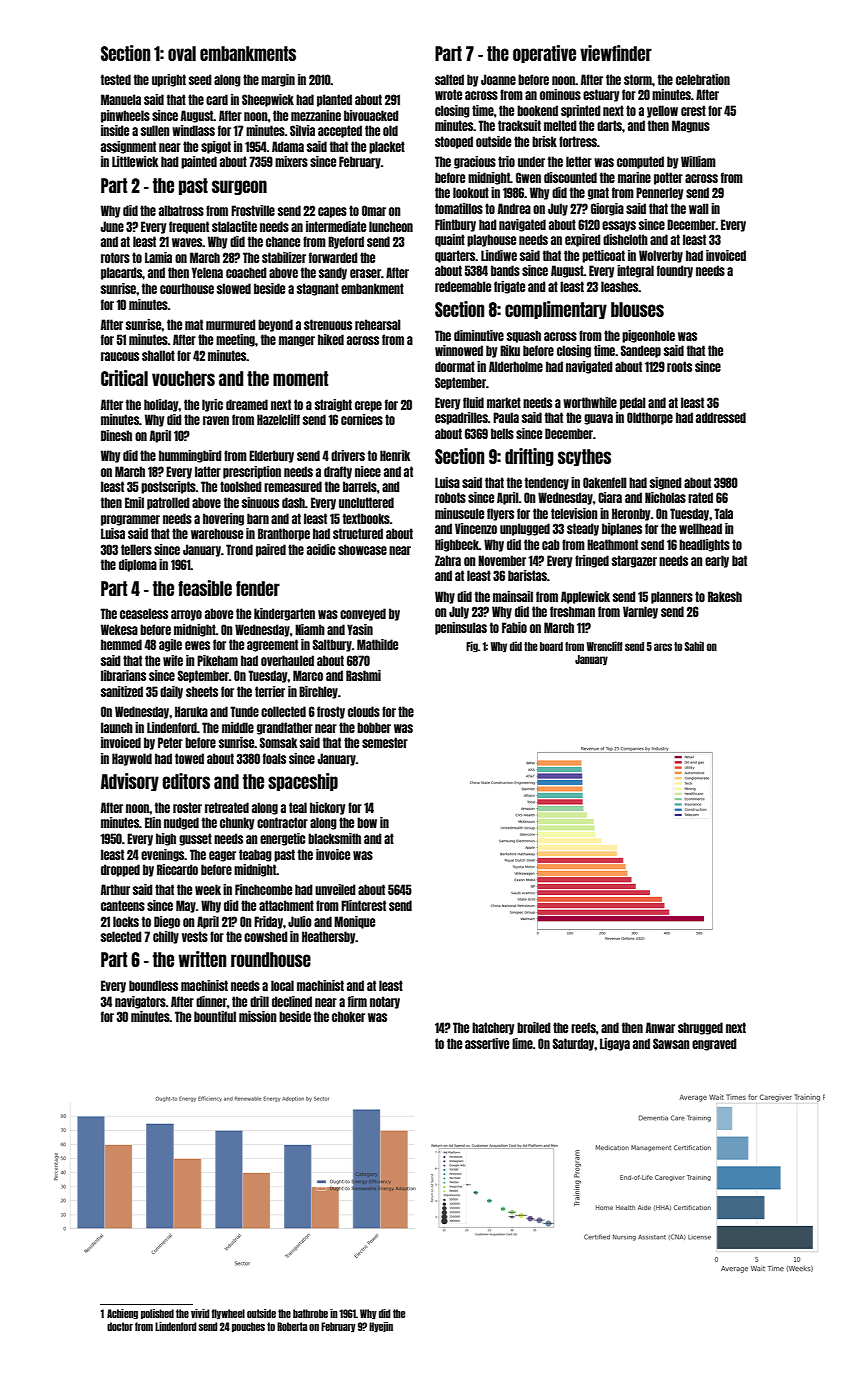  Describe the element at coordinates (605, 482) in the document. I see `Oakenfell` at that location.
